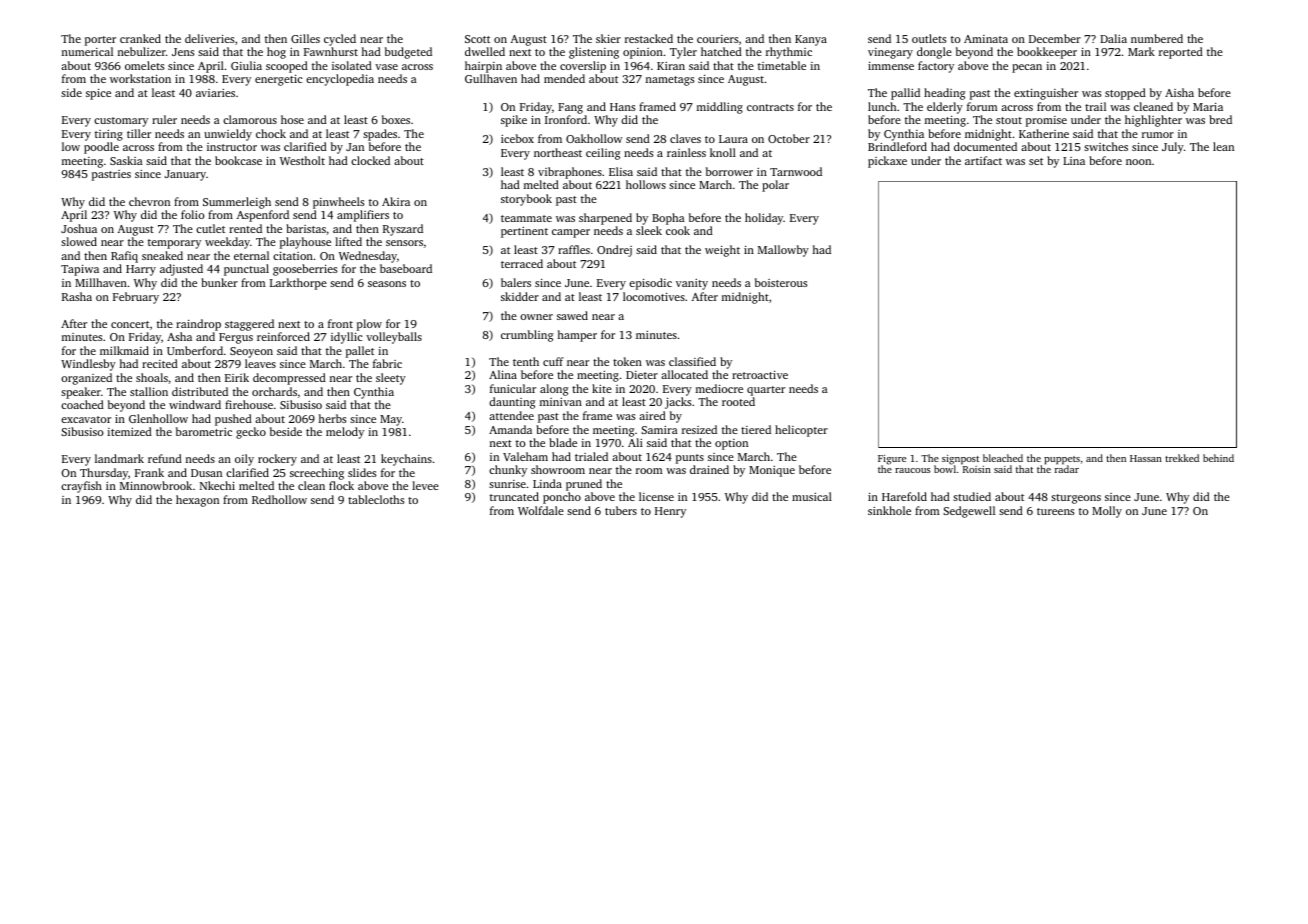  I want to click on Larkthorpe, so click(298, 284).
